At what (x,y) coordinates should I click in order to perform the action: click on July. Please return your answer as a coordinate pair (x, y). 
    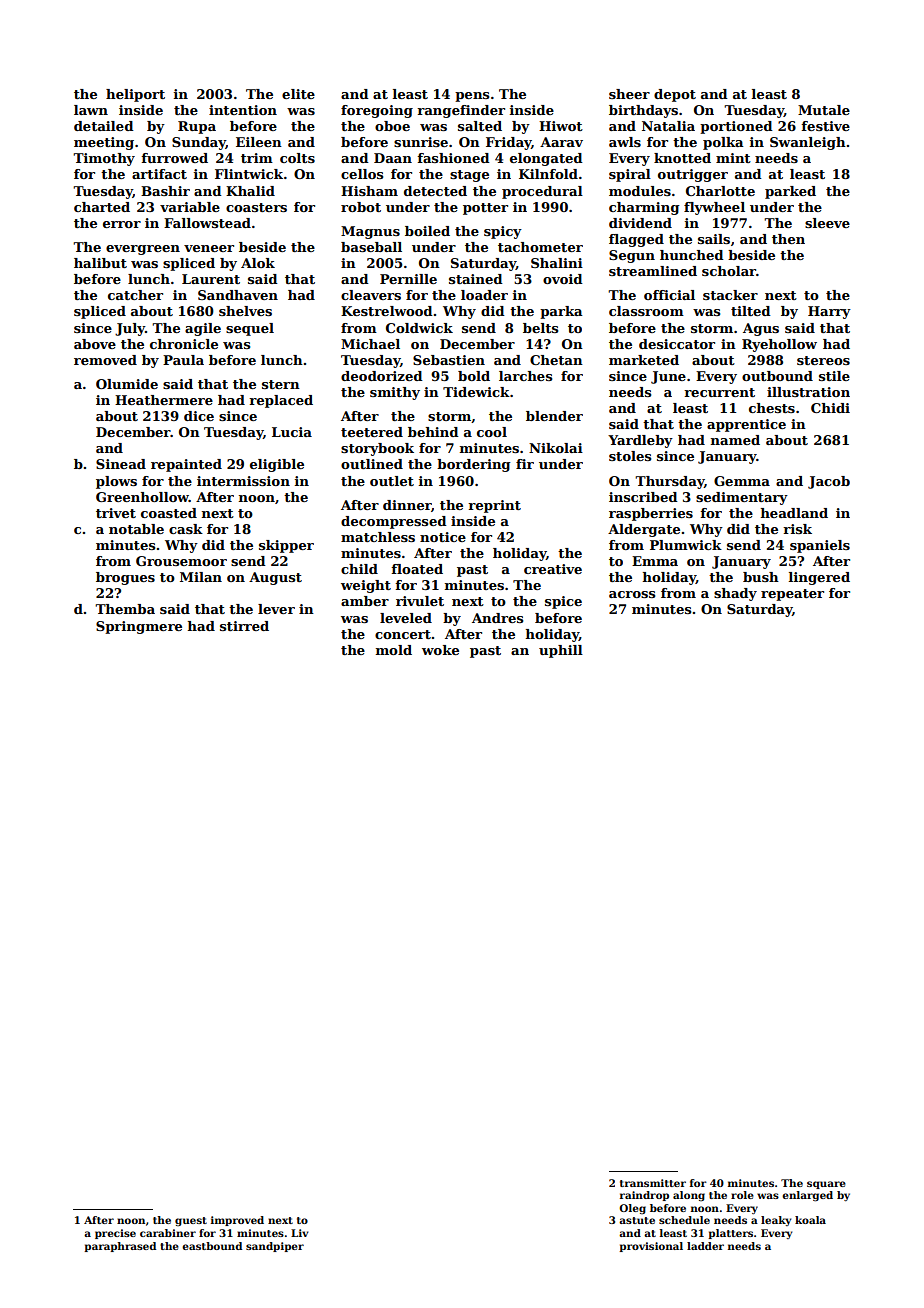
    Looking at the image, I should click on (130, 329).
